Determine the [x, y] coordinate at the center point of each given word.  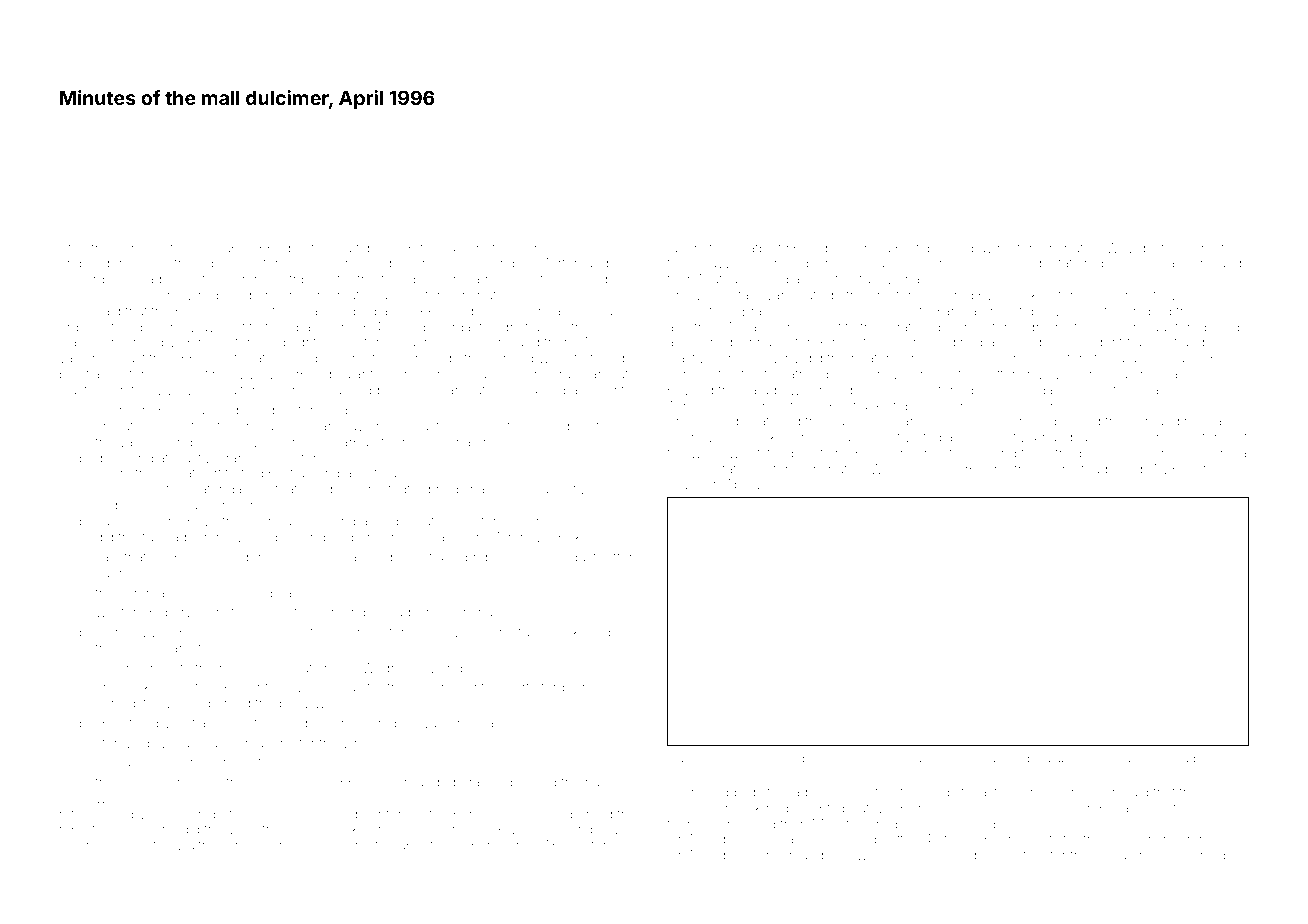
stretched [596, 358]
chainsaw [927, 279]
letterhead [1168, 758]
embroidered [98, 263]
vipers [1180, 470]
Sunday [281, 427]
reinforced [394, 813]
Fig [675, 760]
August [574, 558]
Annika [251, 648]
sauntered [1176, 327]
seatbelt [757, 248]
